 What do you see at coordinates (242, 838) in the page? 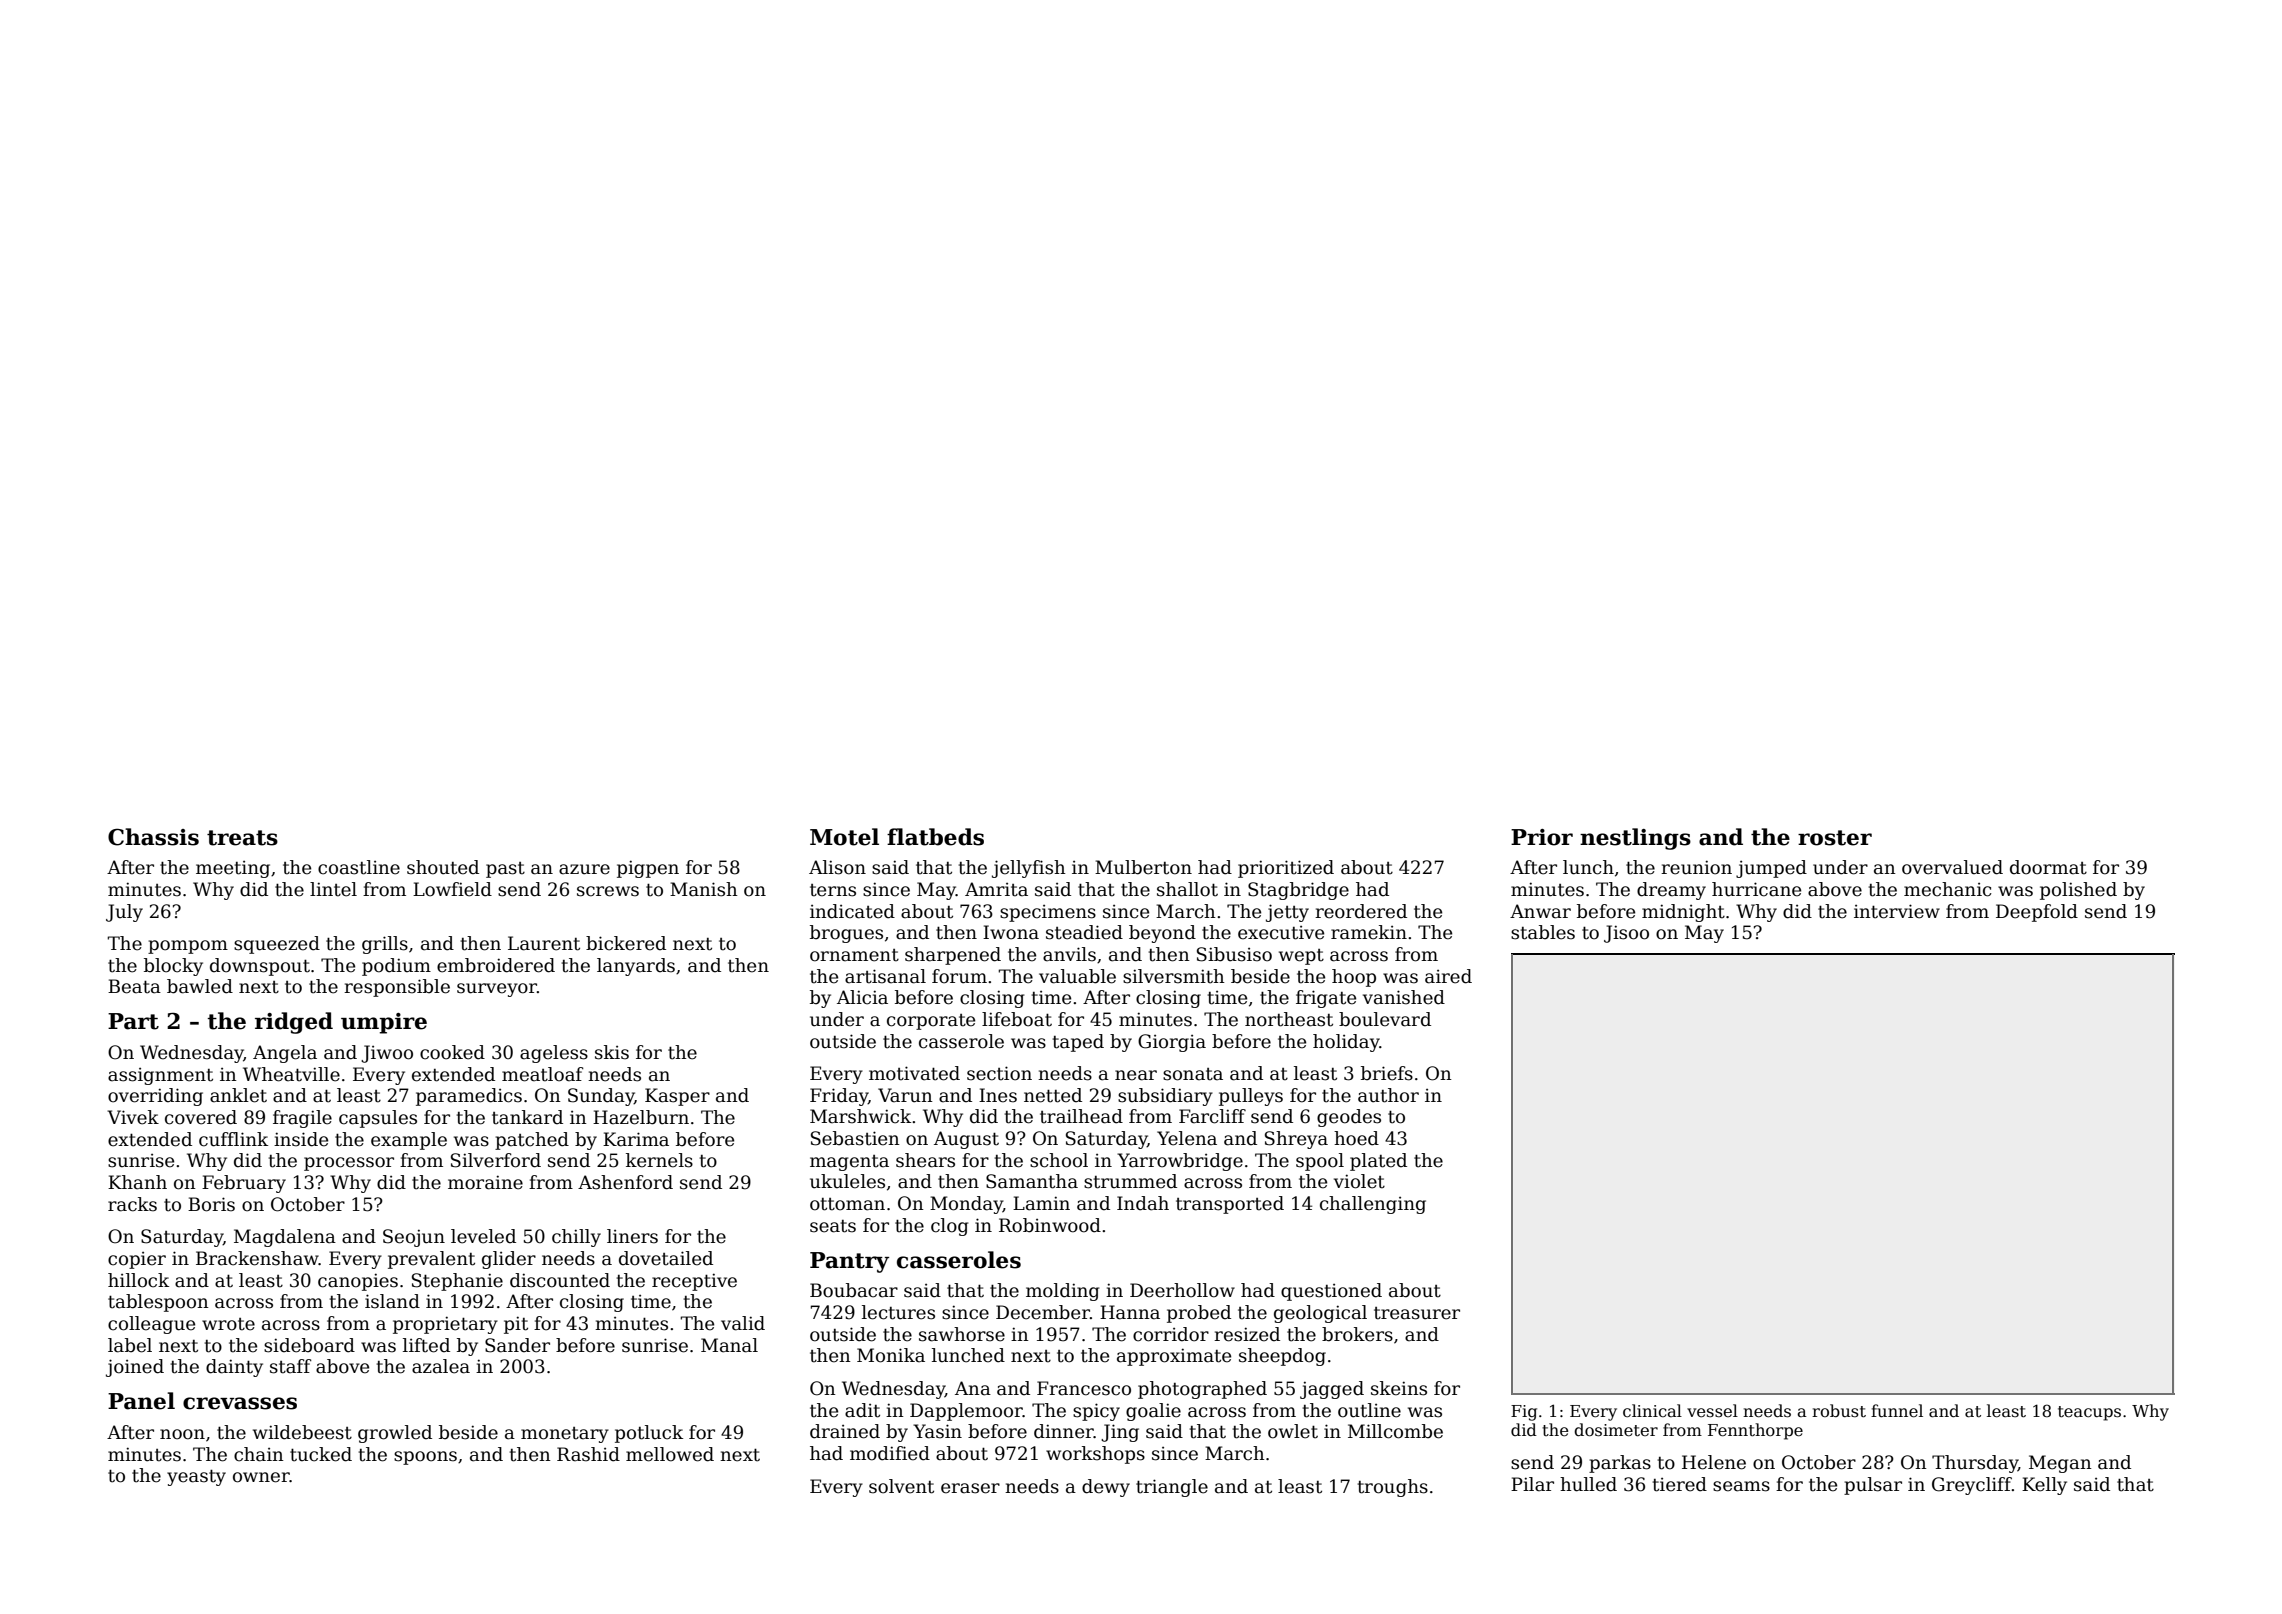
I see `treats` at bounding box center [242, 838].
